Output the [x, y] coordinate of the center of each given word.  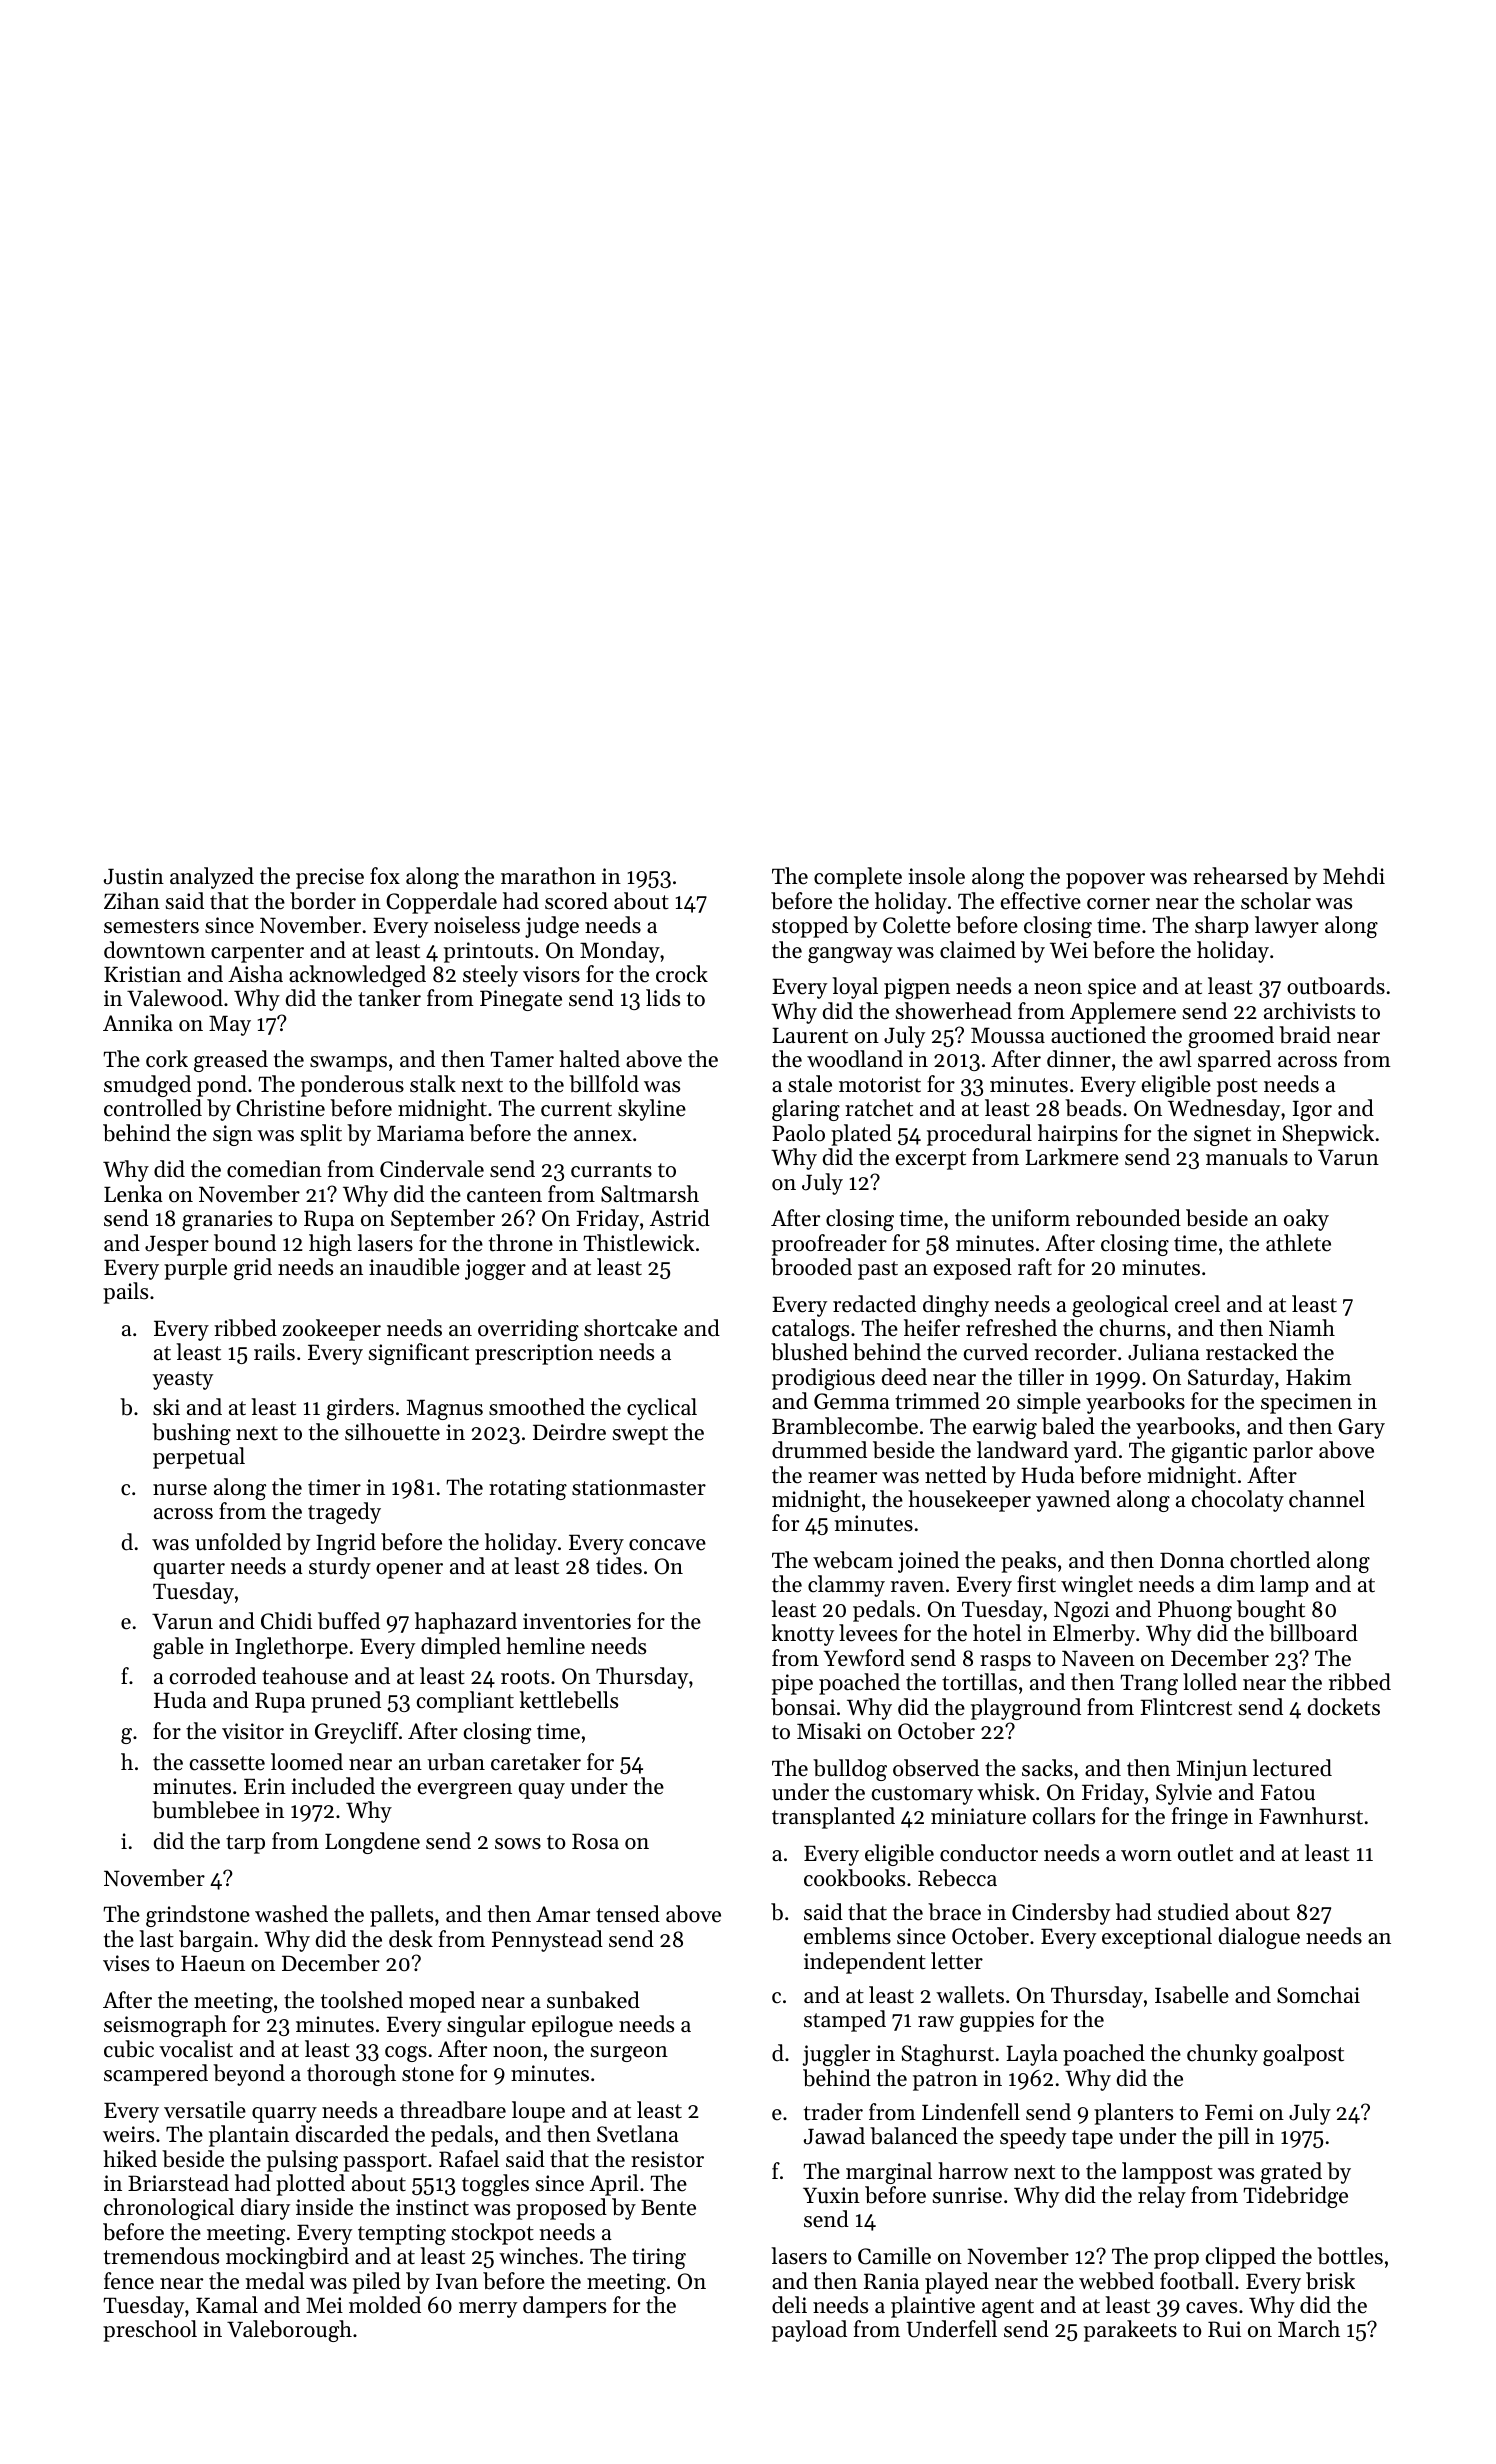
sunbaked [593, 2000]
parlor [1283, 1452]
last [156, 1939]
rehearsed [1240, 876]
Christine [280, 1108]
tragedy [344, 1513]
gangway [850, 955]
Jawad [834, 2136]
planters [1133, 2114]
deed [904, 1377]
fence [129, 2281]
